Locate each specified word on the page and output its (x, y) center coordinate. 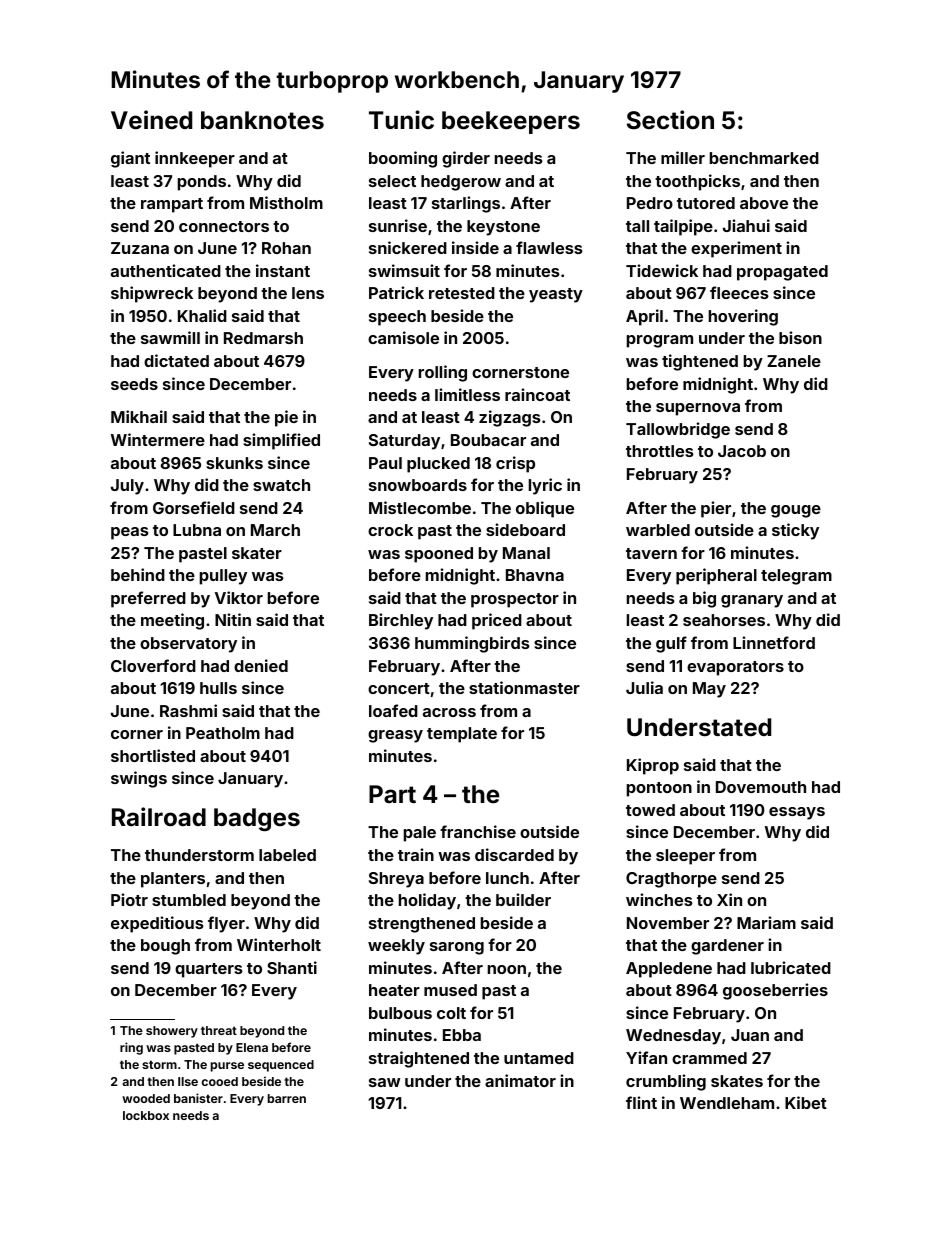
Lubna (197, 530)
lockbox (146, 1115)
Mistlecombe (420, 507)
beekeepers (511, 122)
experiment (736, 249)
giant (130, 159)
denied (261, 665)
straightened (419, 1059)
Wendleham (727, 1103)
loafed (393, 710)
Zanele (794, 361)
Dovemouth (761, 787)
